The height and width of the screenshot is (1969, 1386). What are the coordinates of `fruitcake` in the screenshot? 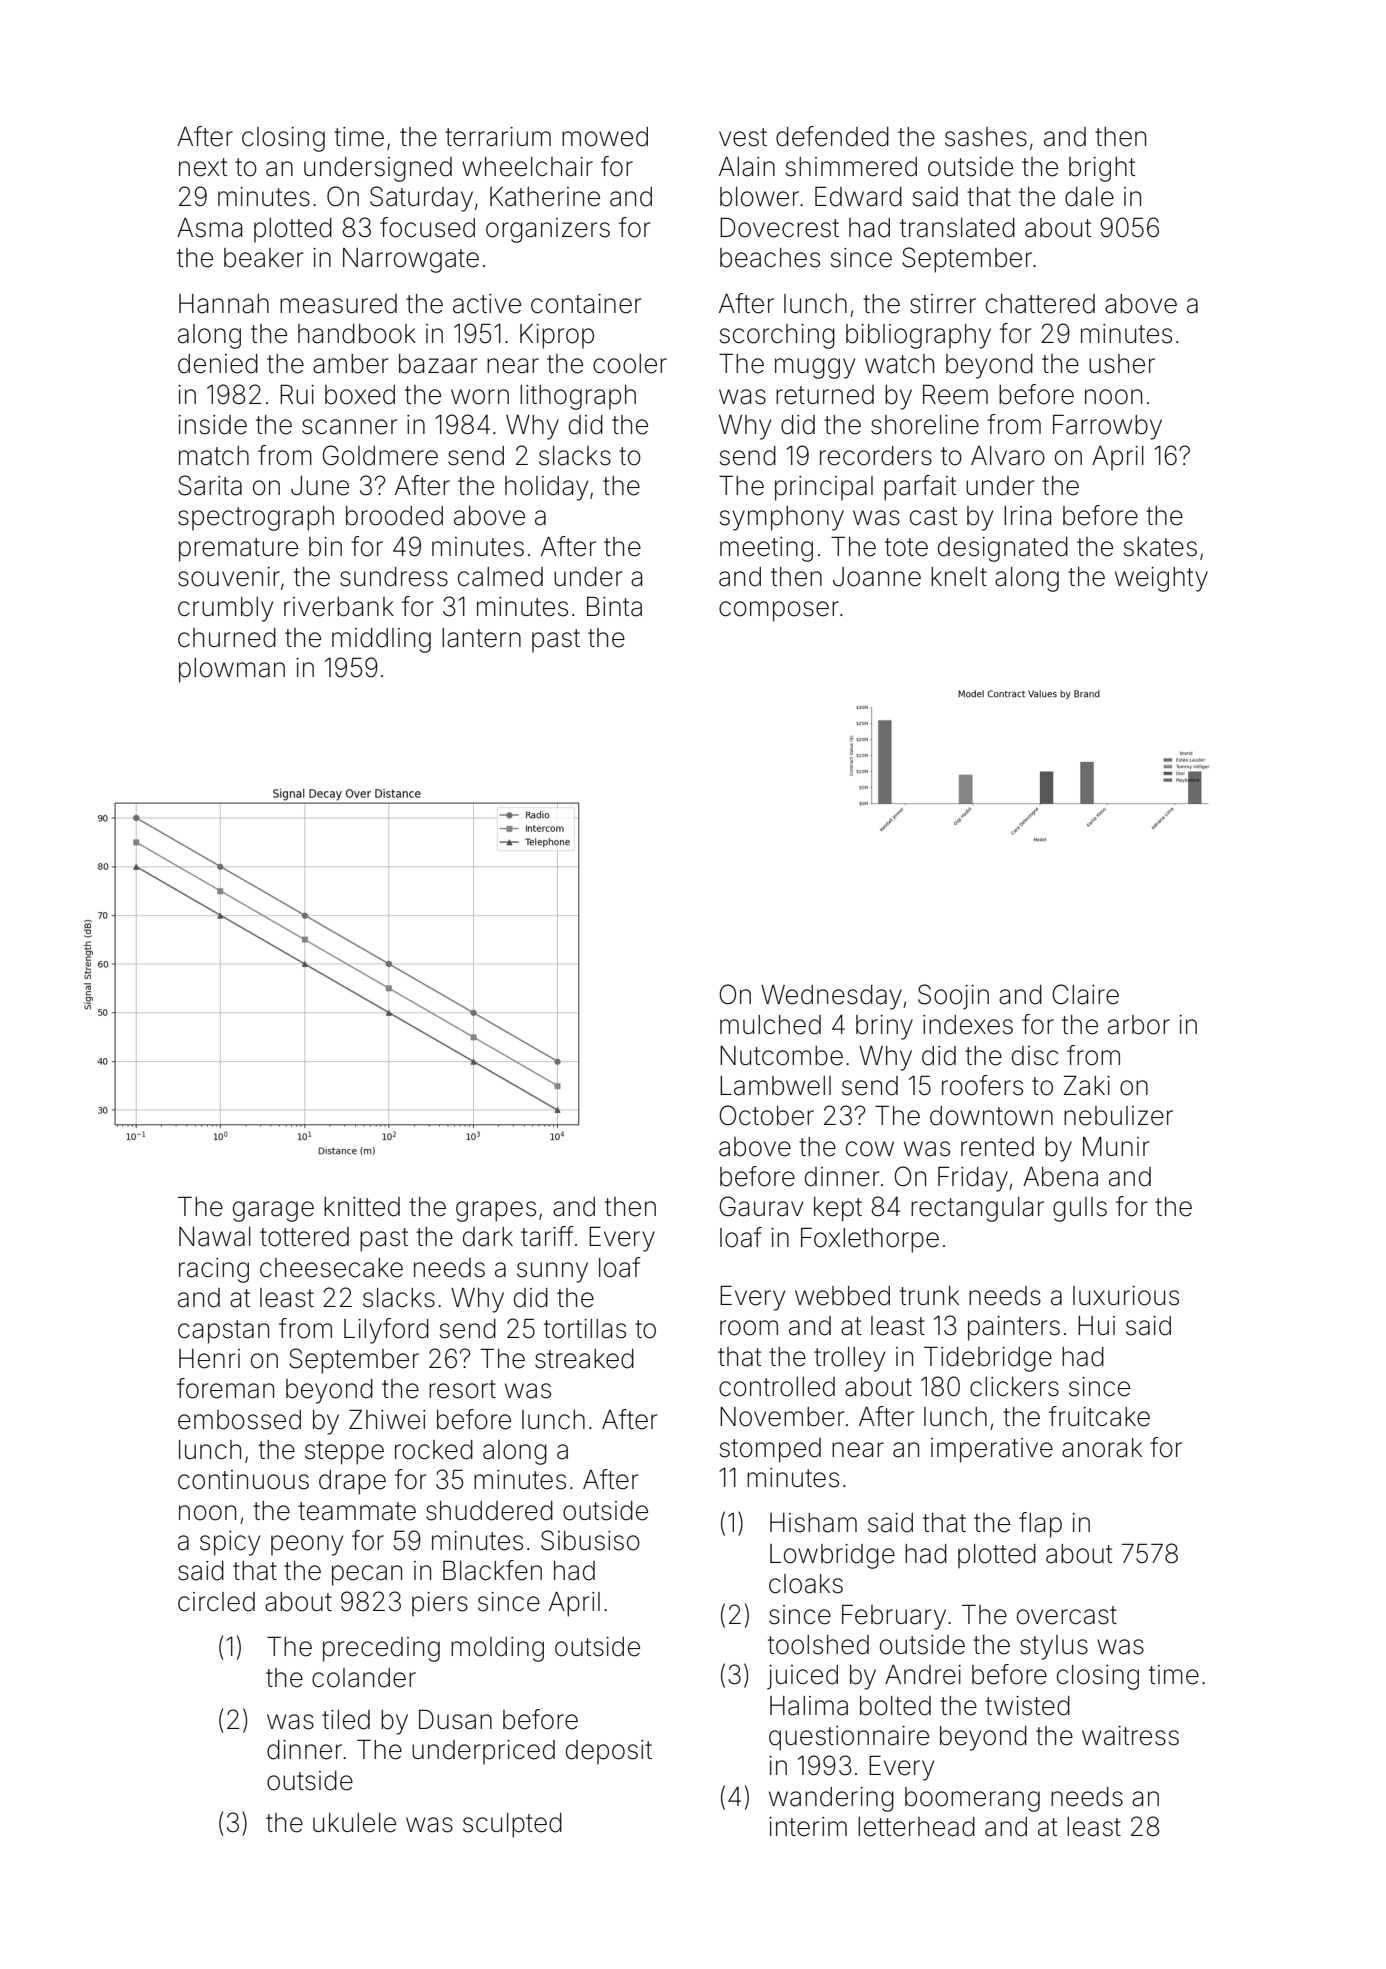 It's located at (1099, 1416).
